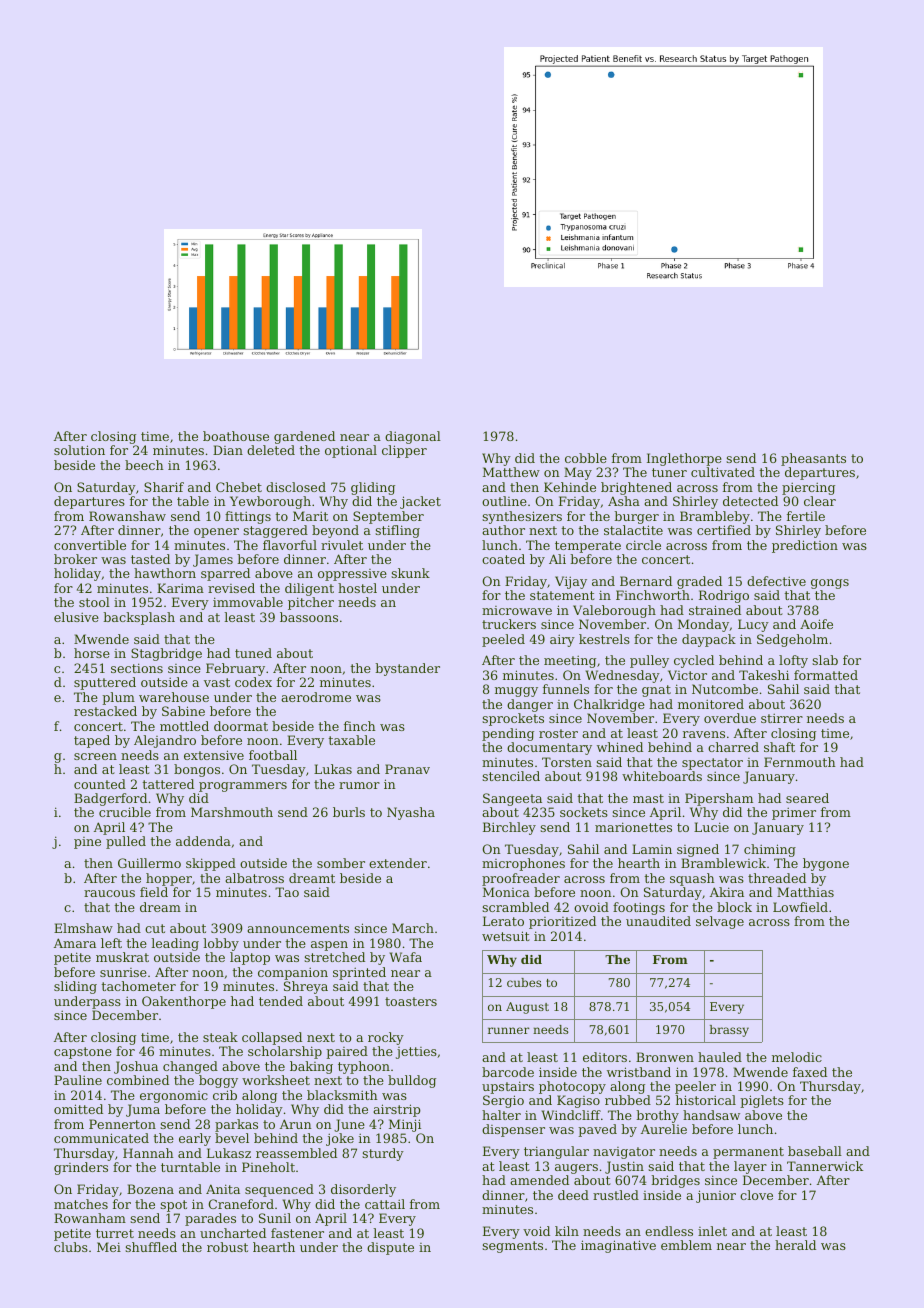  Describe the element at coordinates (513, 719) in the image. I see `sprockets` at that location.
